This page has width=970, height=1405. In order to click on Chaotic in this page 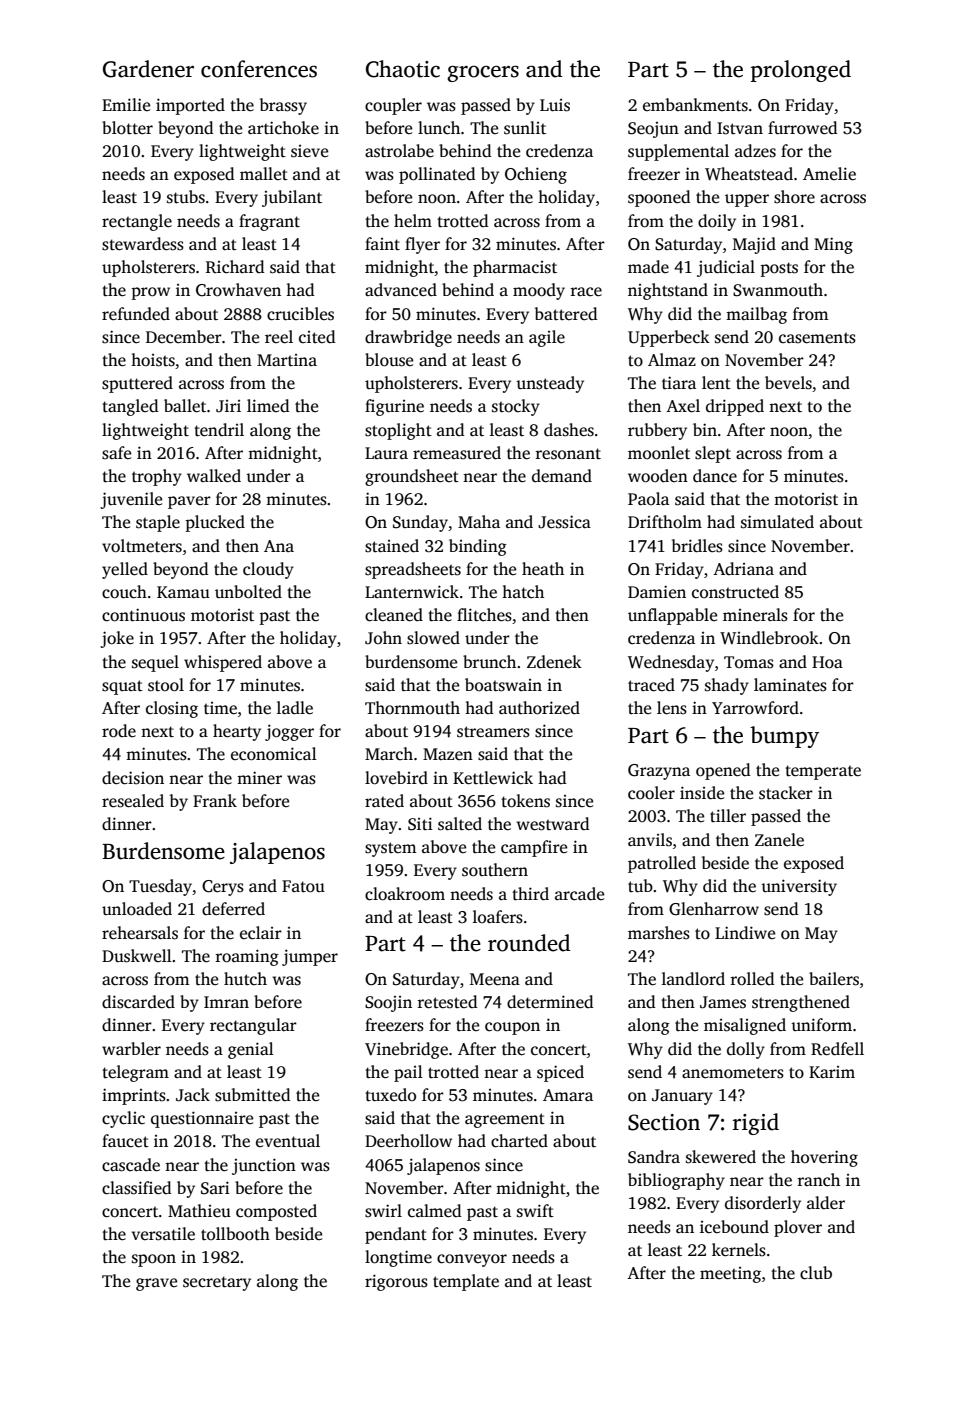, I will do `click(403, 69)`.
